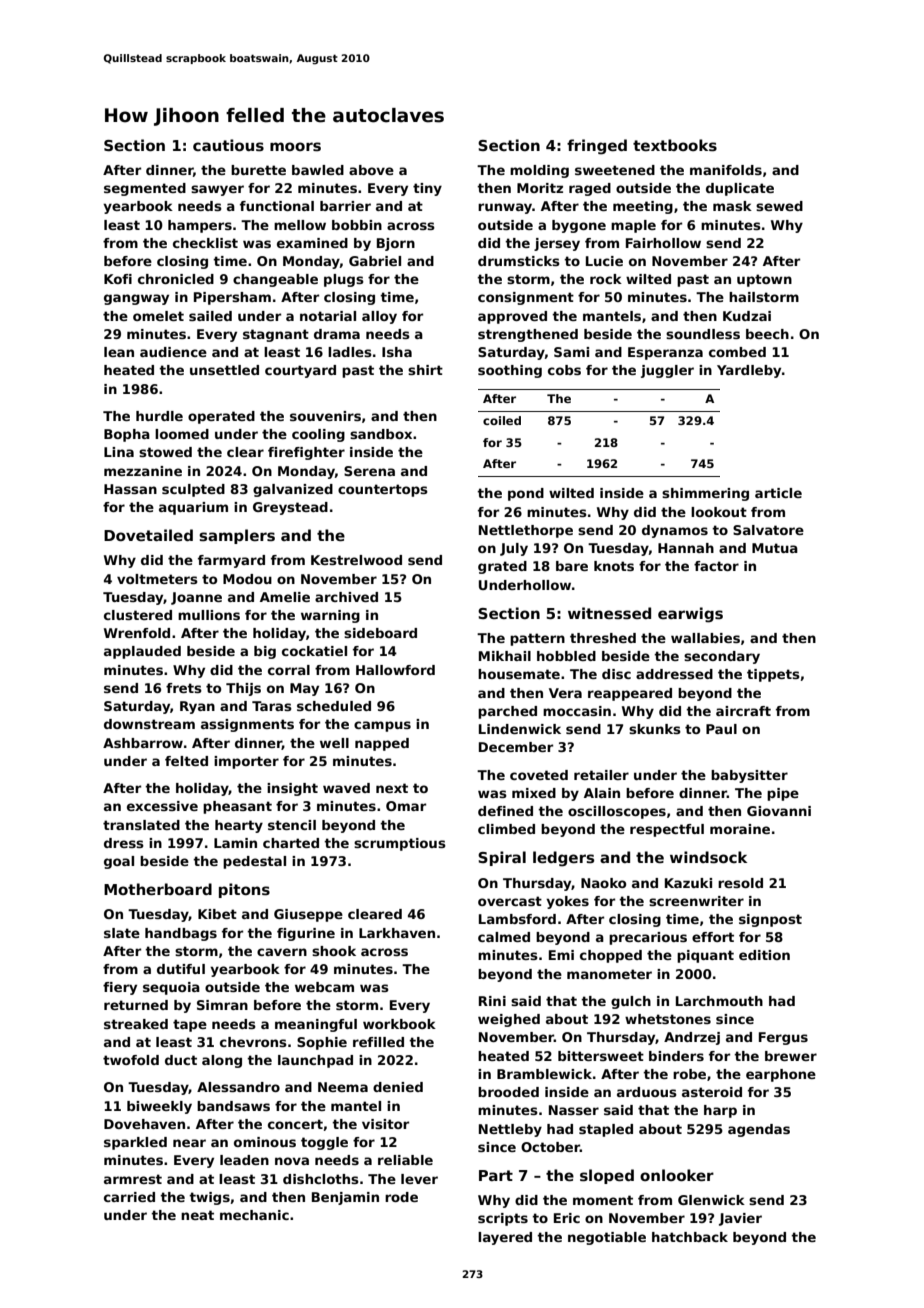 The height and width of the screenshot is (1308, 924). I want to click on Mikhail, so click(505, 656).
